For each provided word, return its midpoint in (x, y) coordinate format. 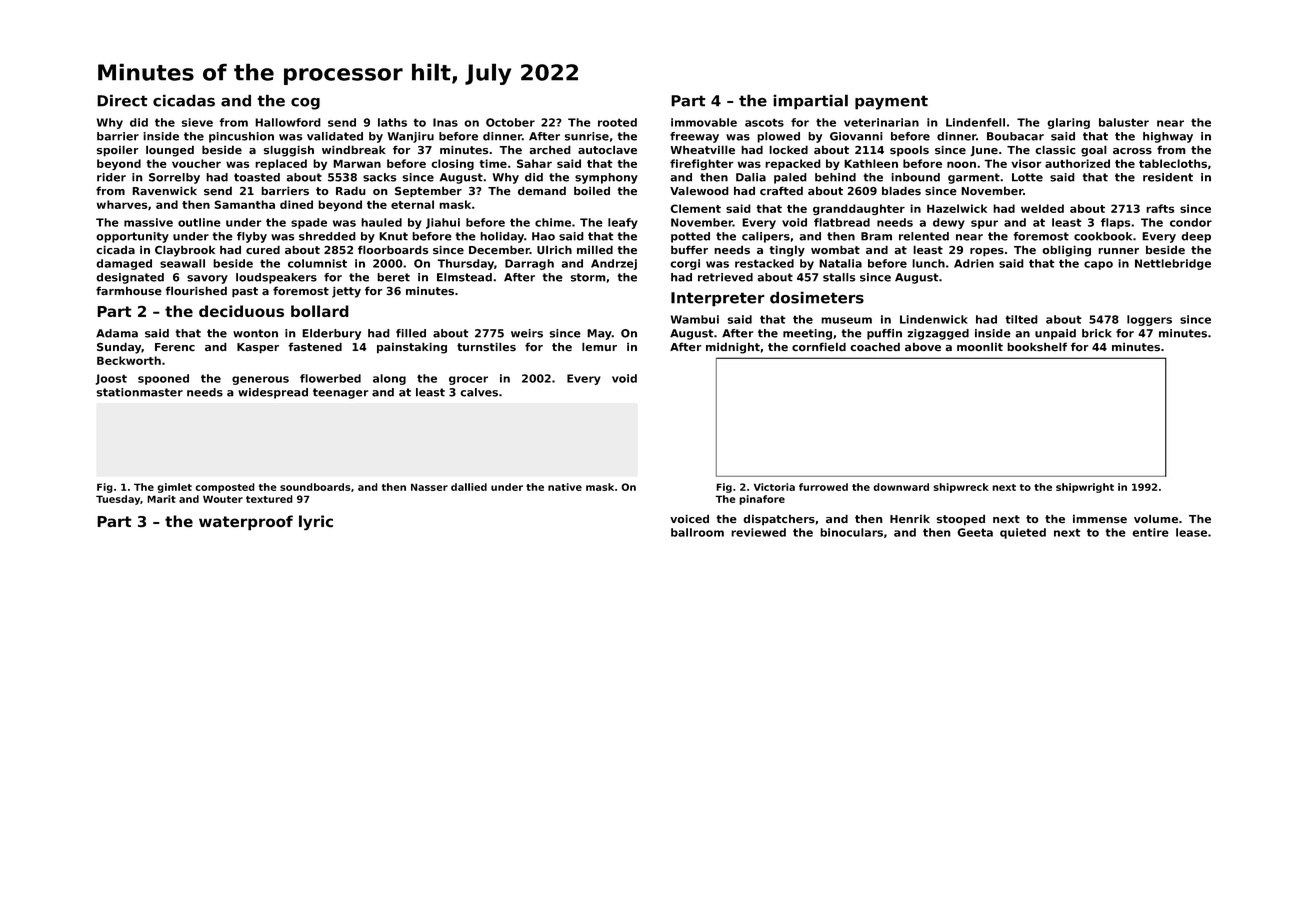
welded (1042, 208)
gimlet (175, 488)
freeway (694, 137)
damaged (124, 264)
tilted (1021, 319)
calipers (766, 237)
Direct (122, 100)
